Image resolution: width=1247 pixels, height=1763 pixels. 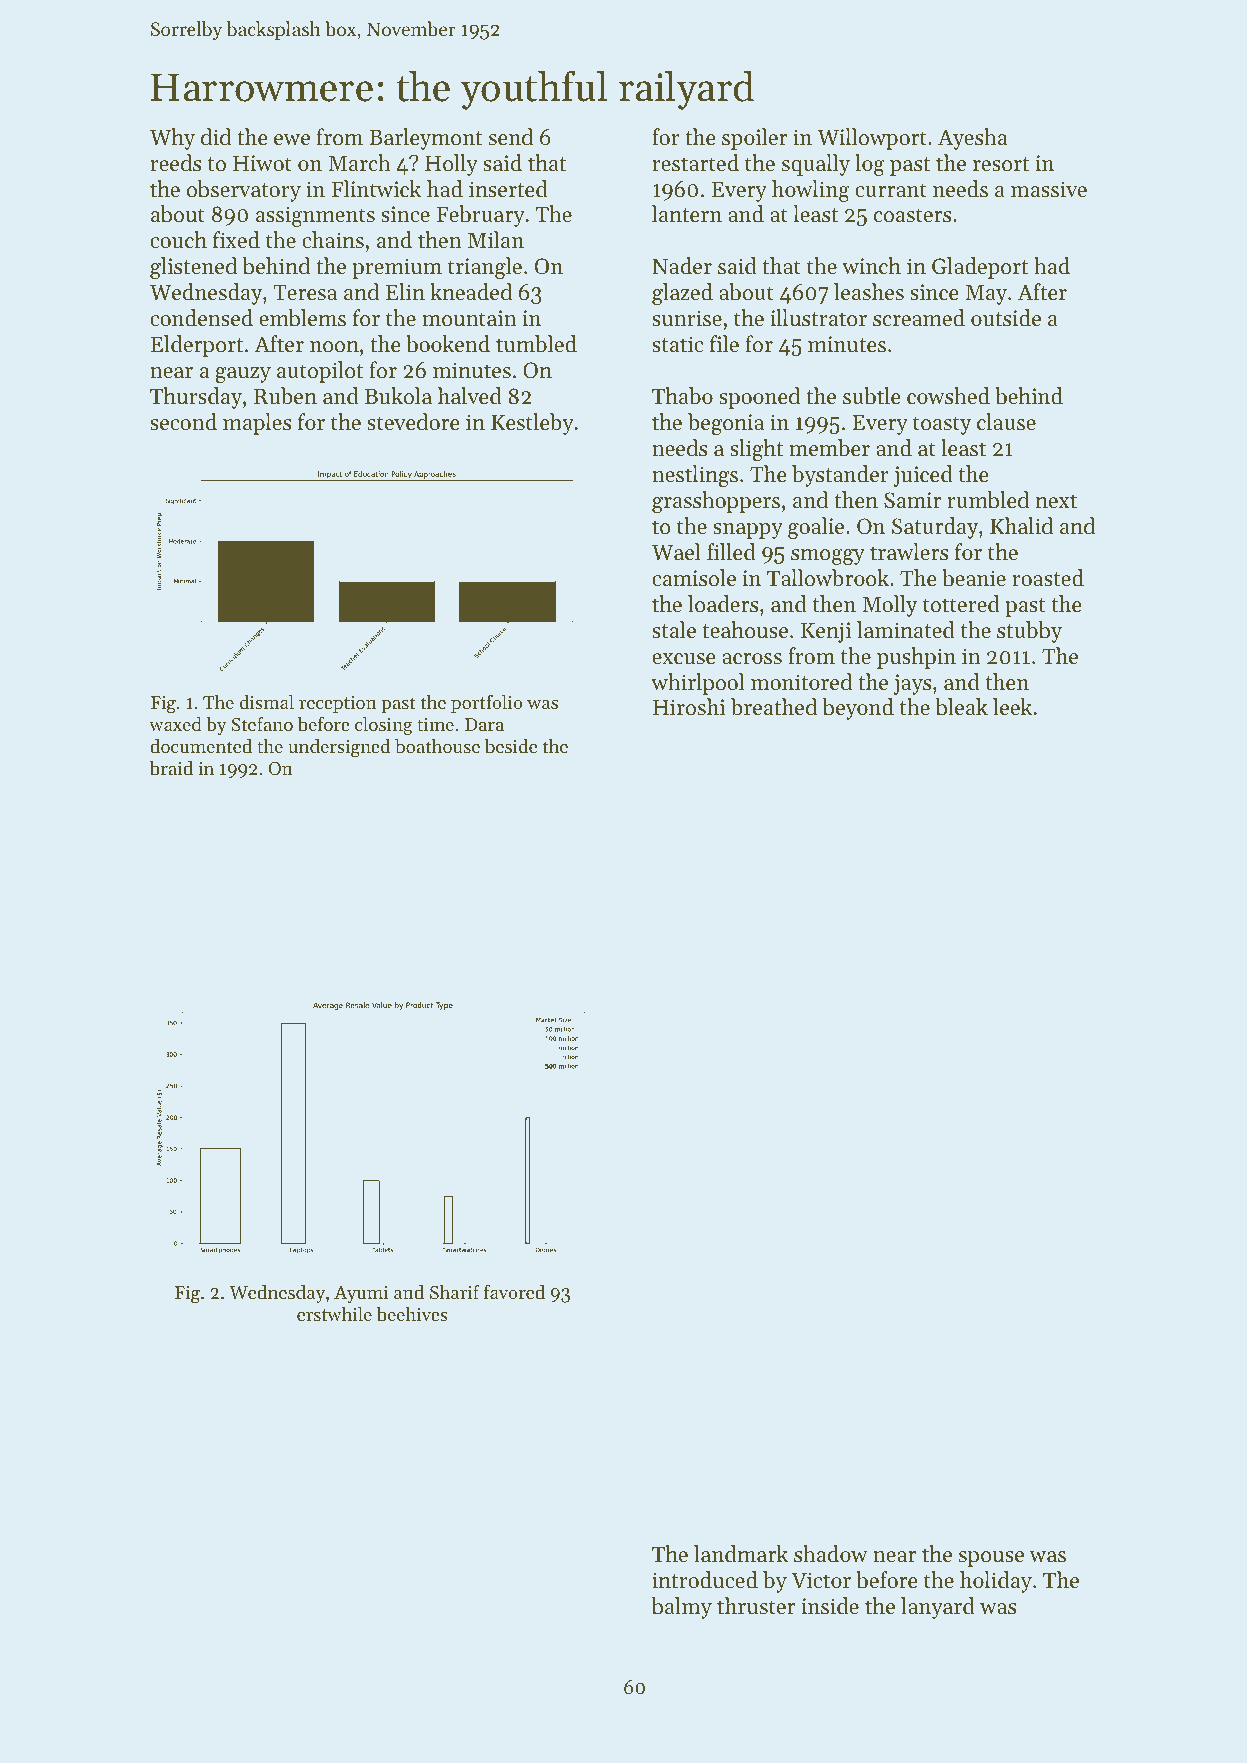 I want to click on braid, so click(x=171, y=768).
